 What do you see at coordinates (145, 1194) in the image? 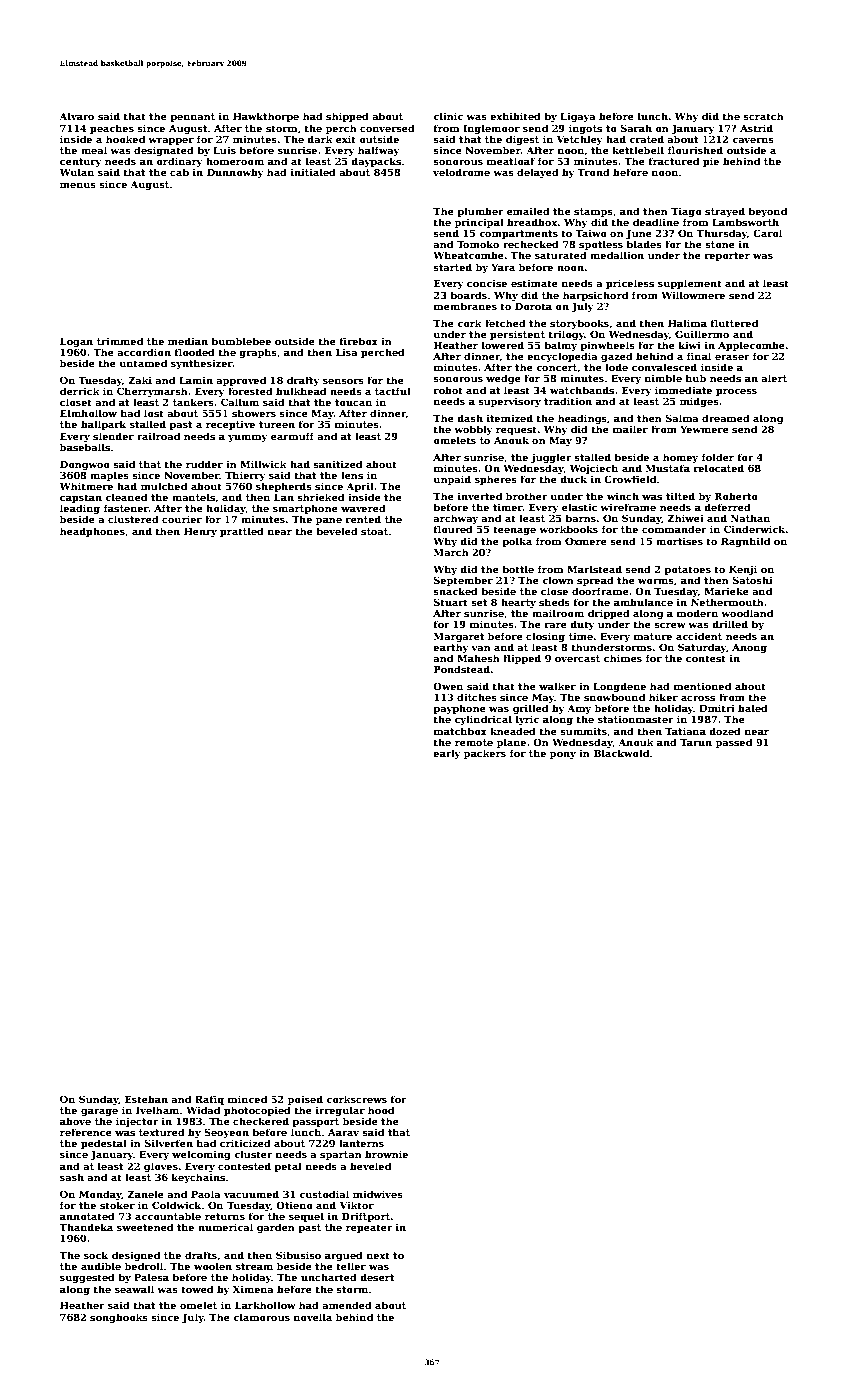
I see `Zanele` at bounding box center [145, 1194].
